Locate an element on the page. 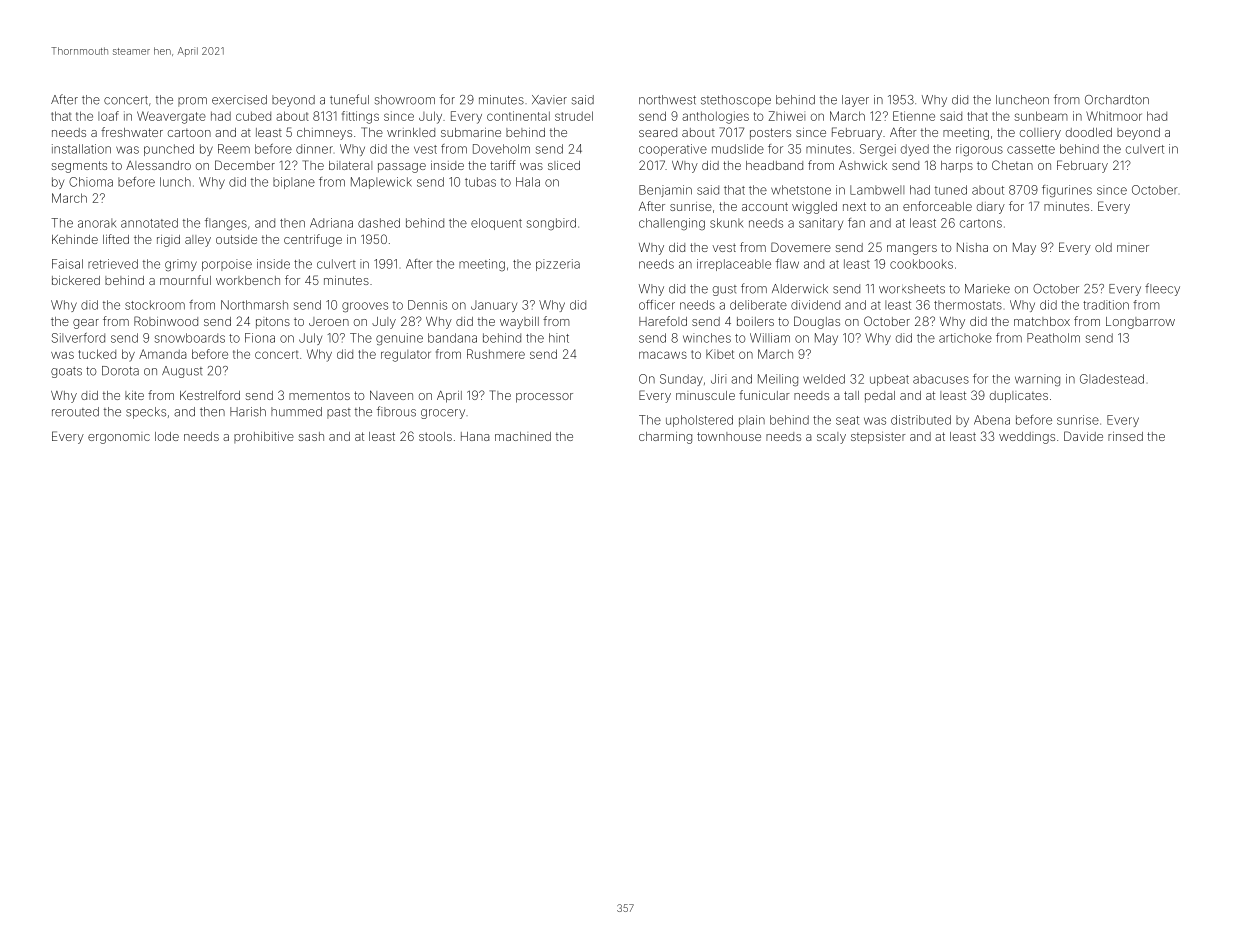 The image size is (1233, 952). lode is located at coordinates (167, 436).
